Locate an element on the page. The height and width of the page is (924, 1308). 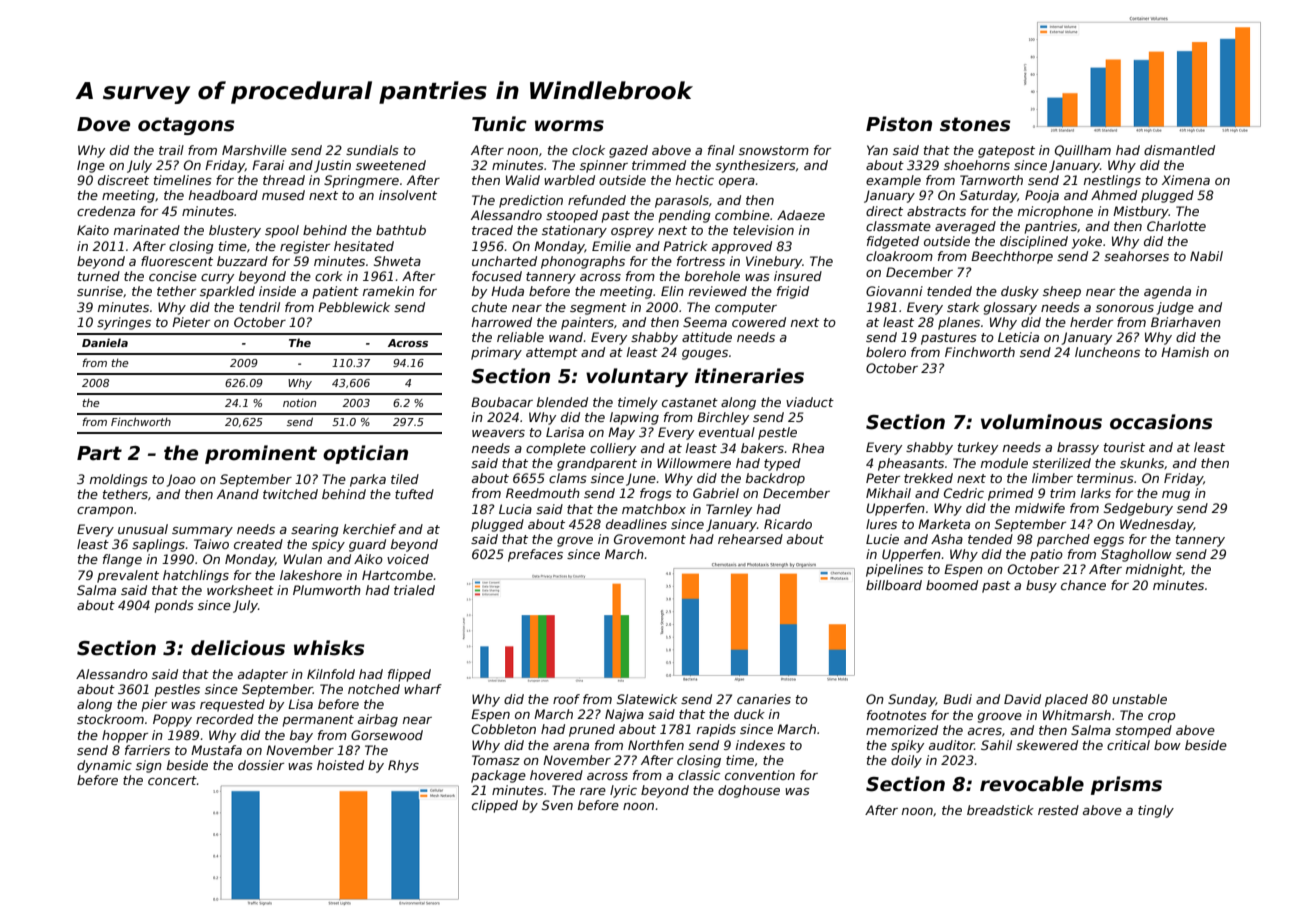
Sven is located at coordinates (557, 805).
